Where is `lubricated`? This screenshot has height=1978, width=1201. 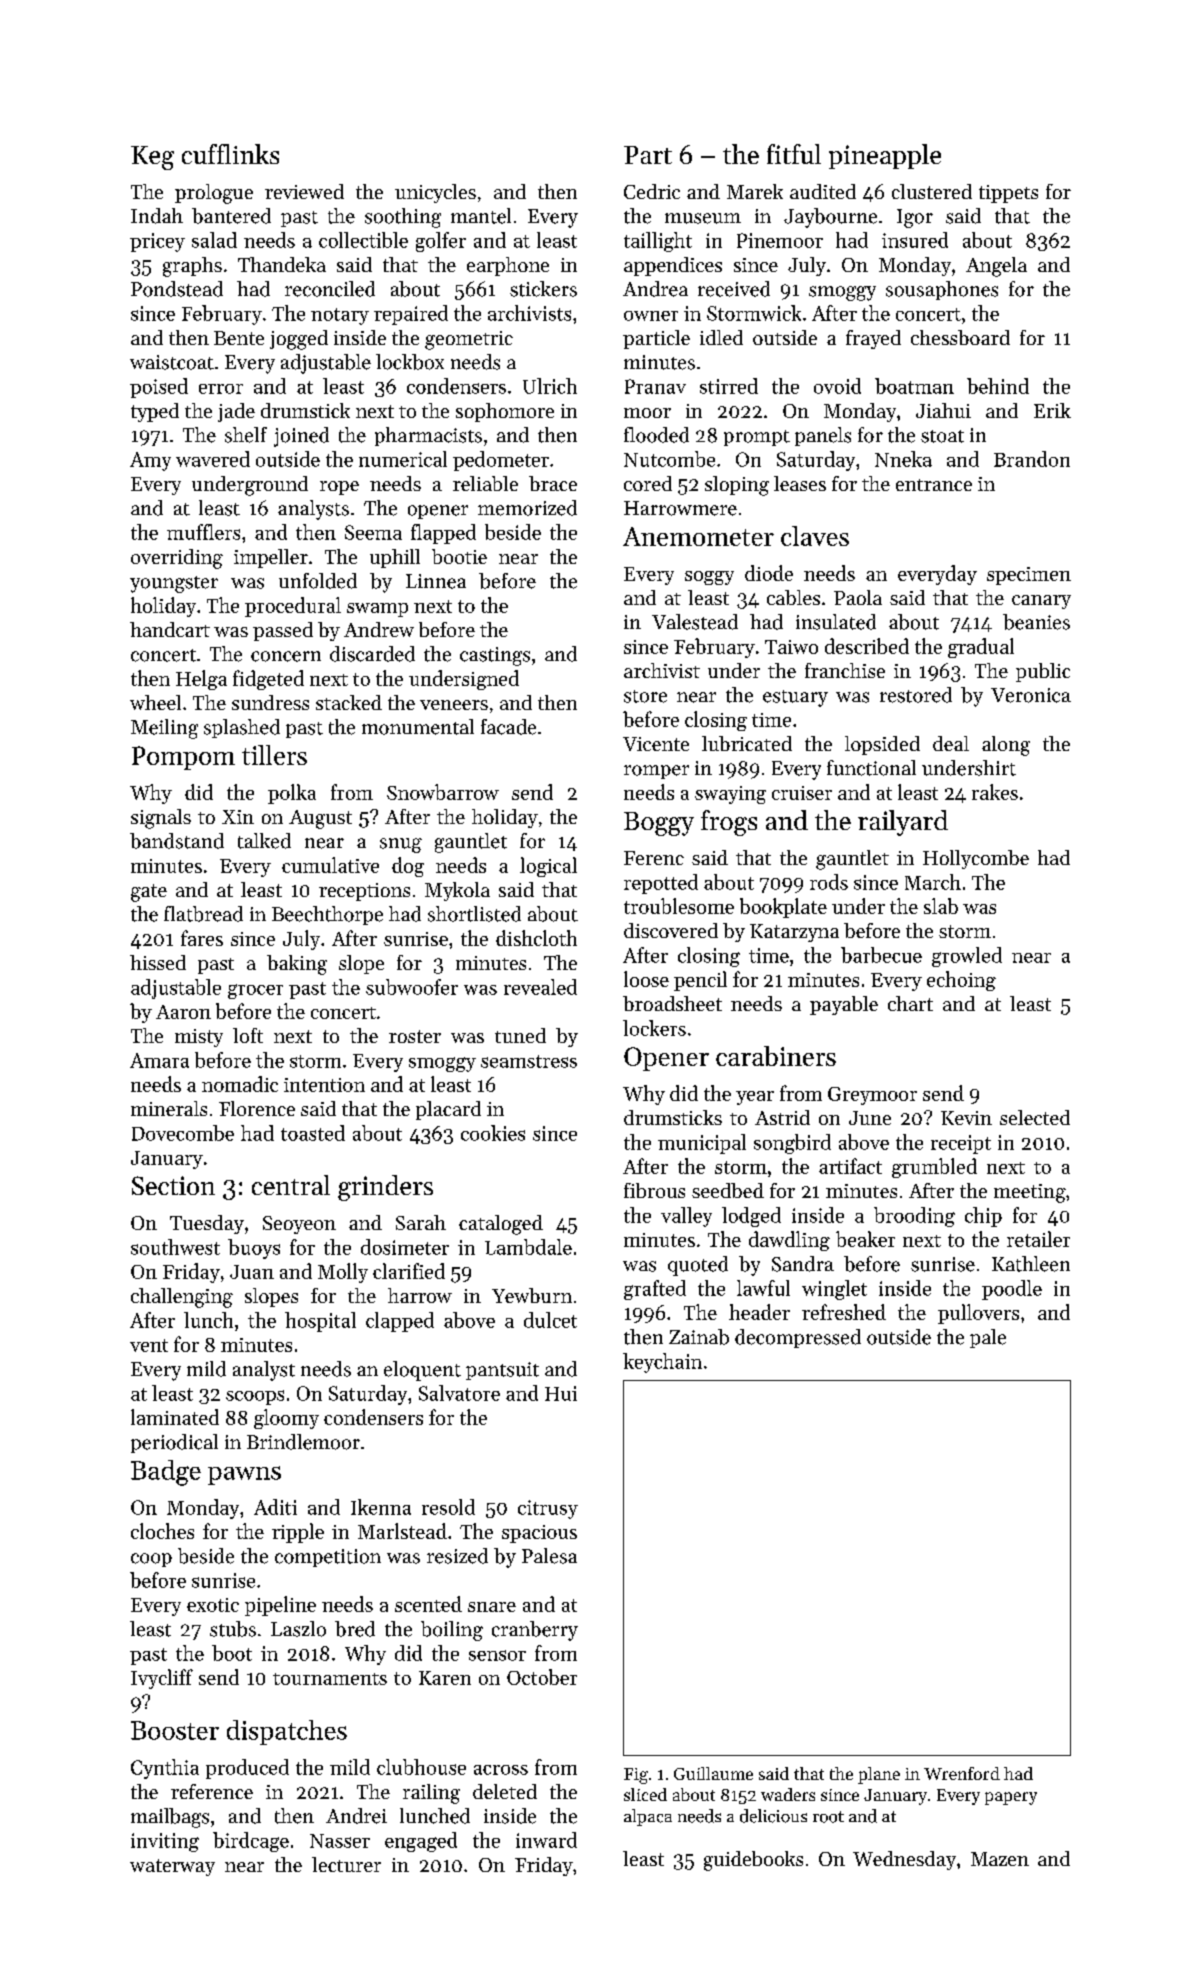 lubricated is located at coordinates (747, 743).
